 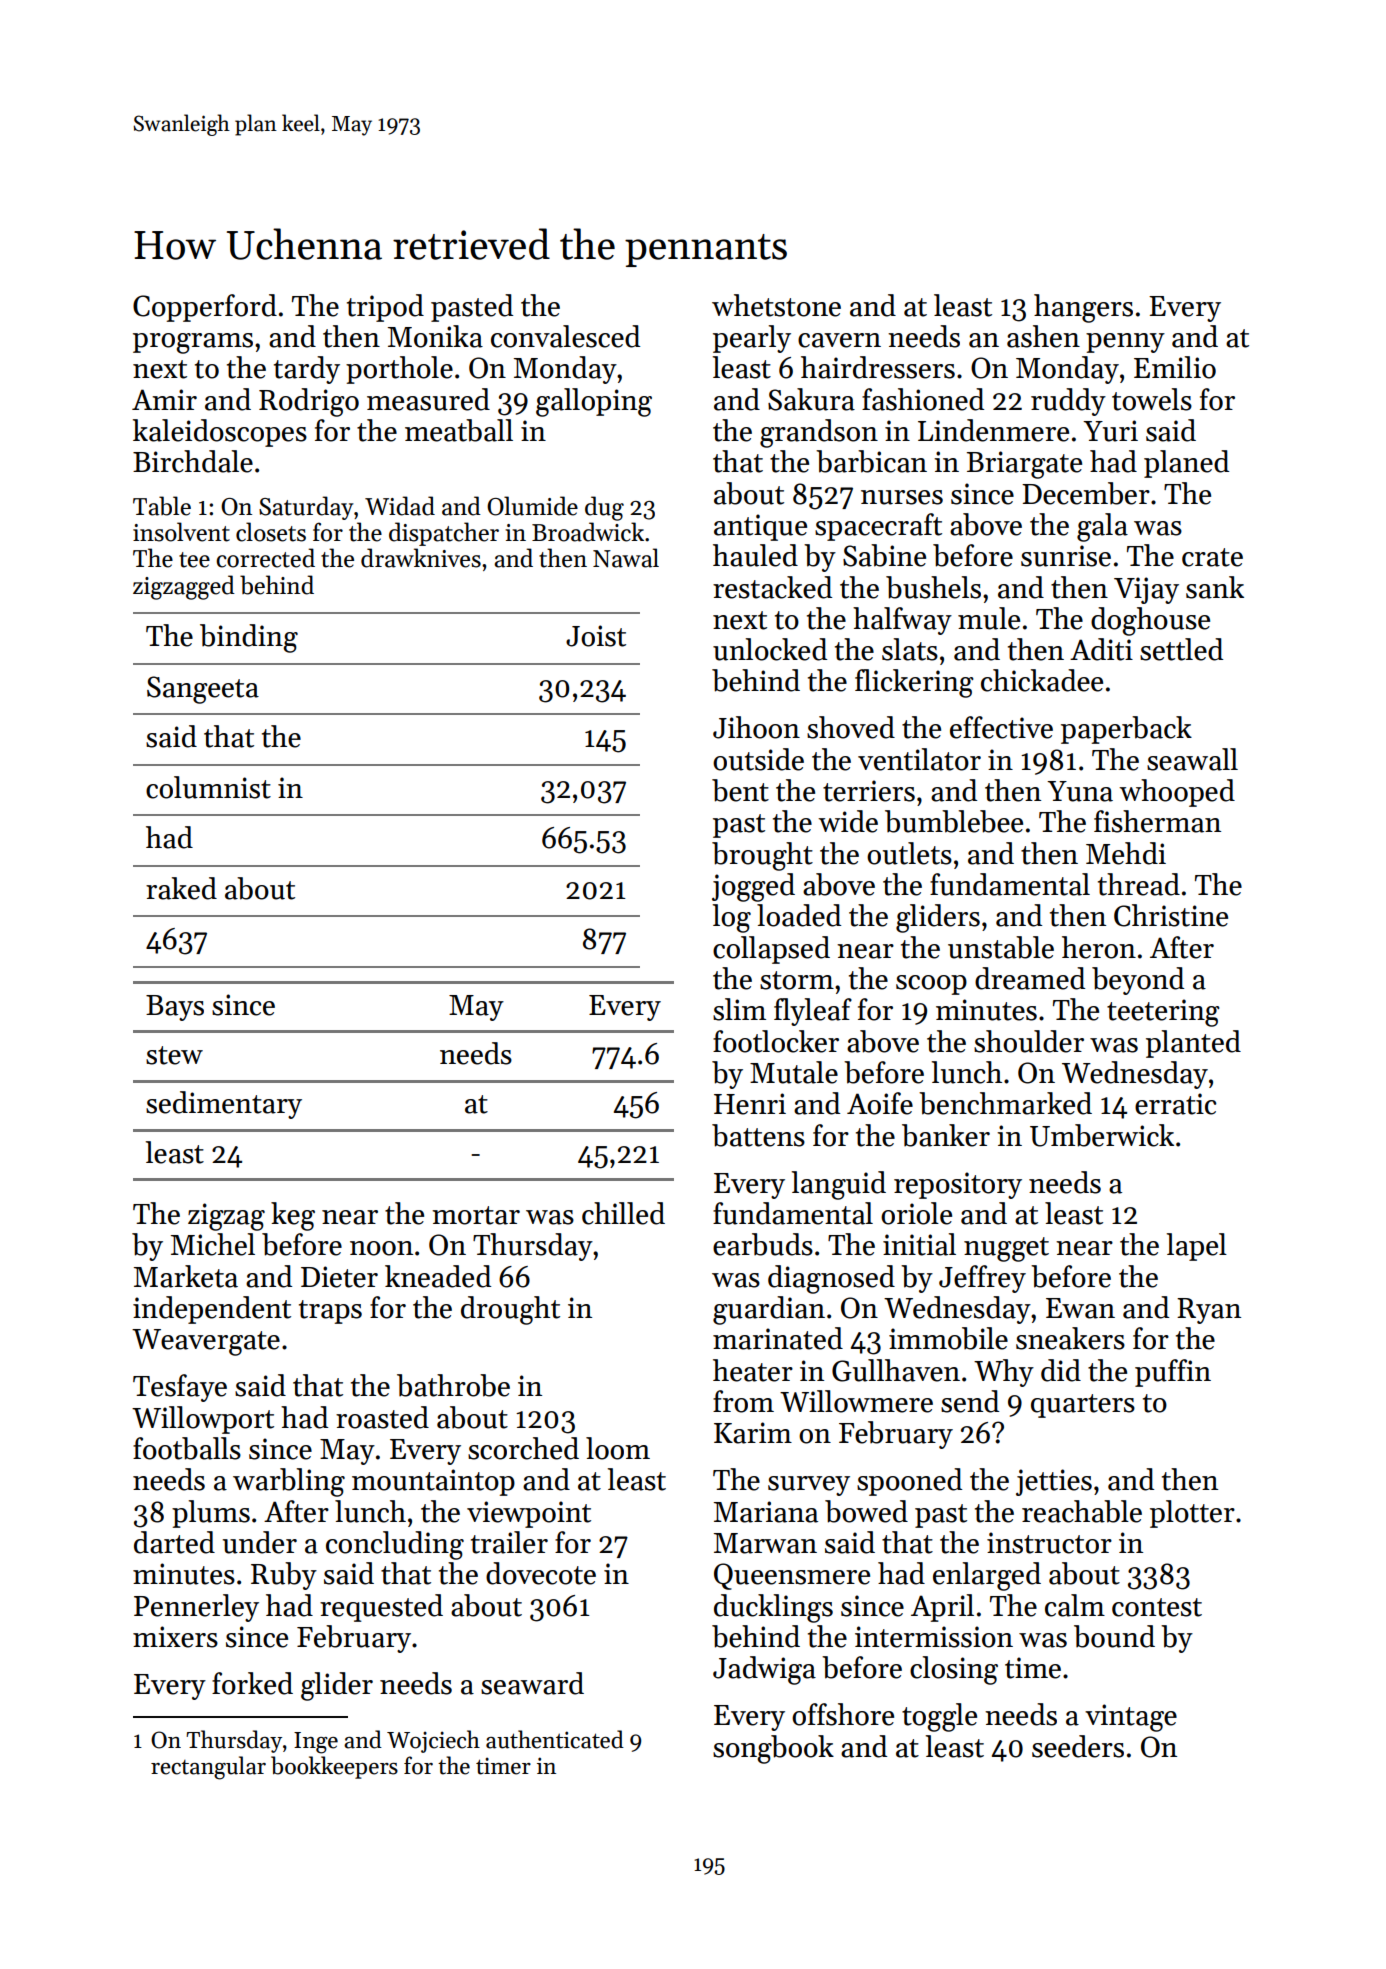 I want to click on sunrise, so click(x=1066, y=556).
